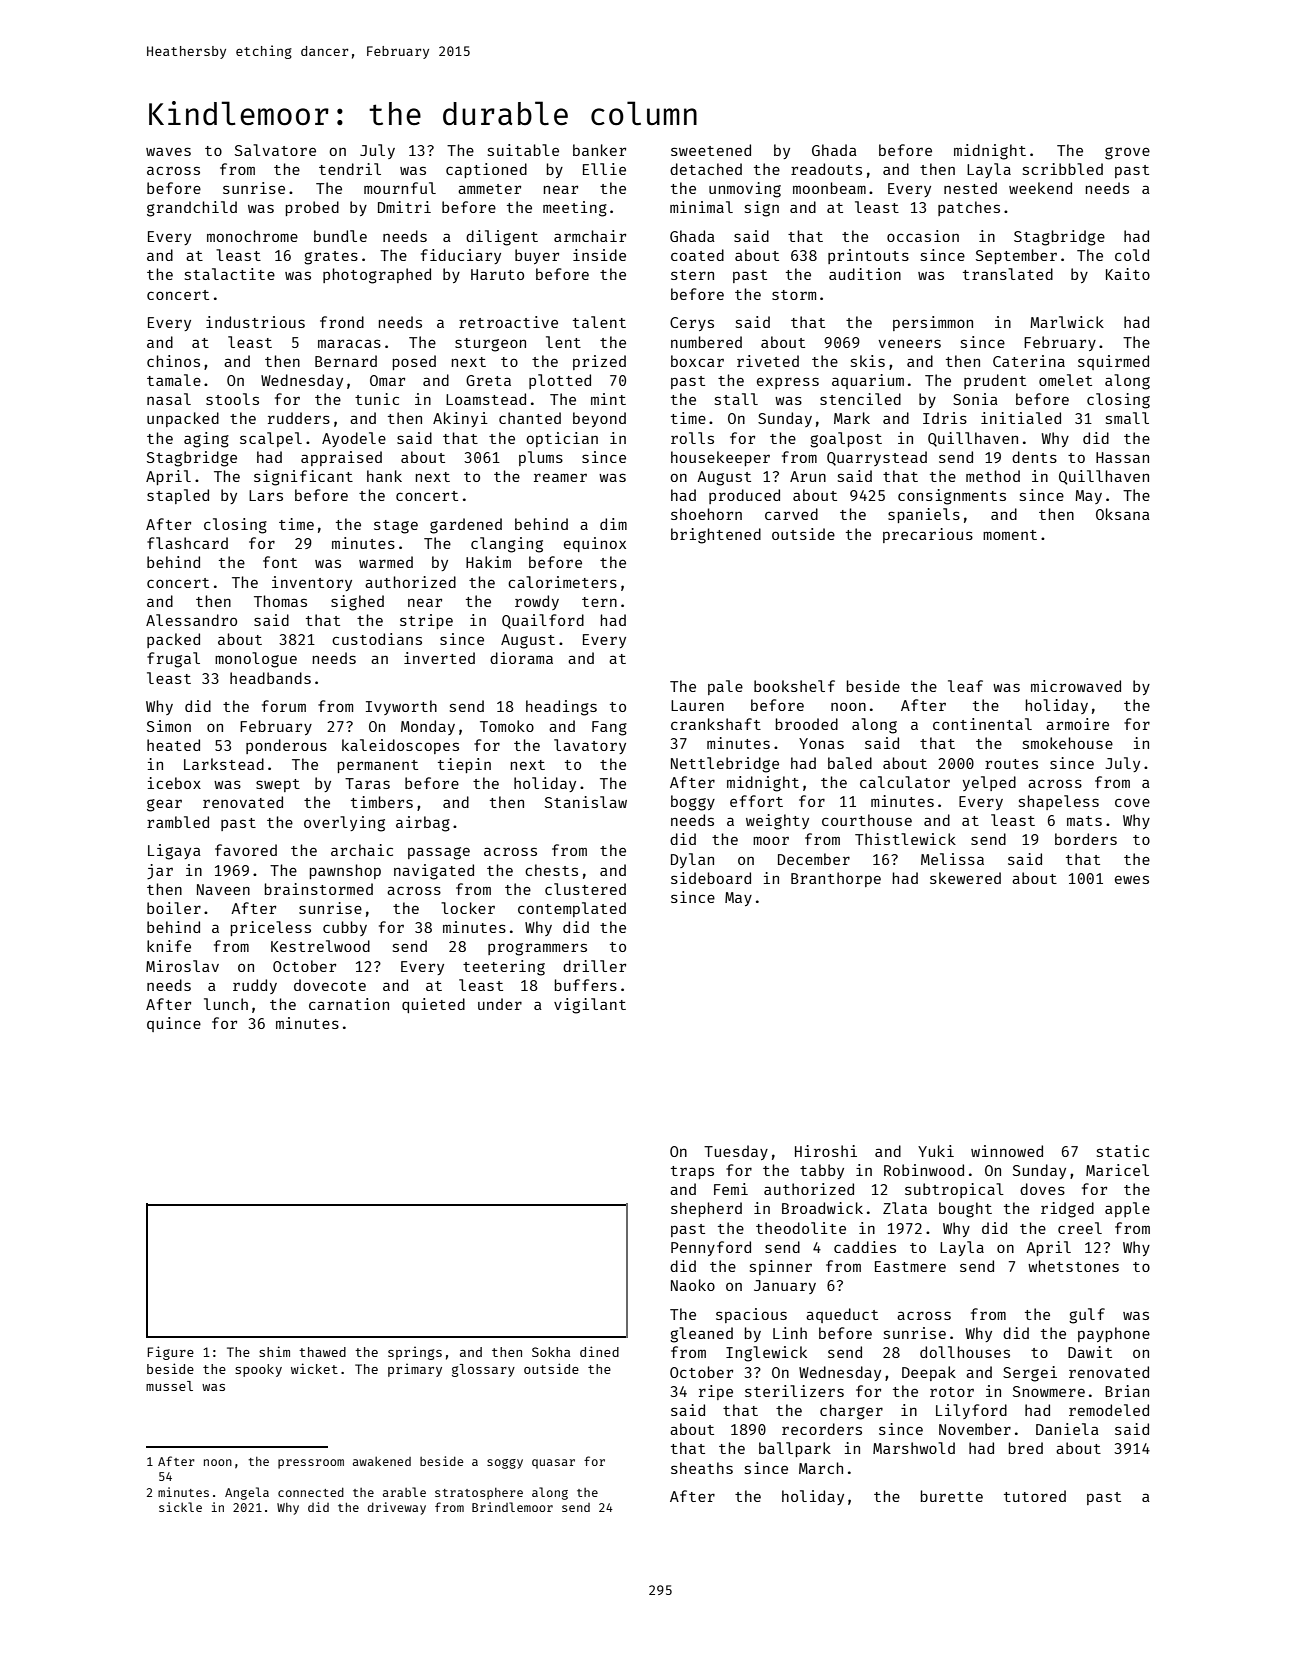 This screenshot has width=1297, height=1678. Describe the element at coordinates (852, 418) in the screenshot. I see `Mark` at that location.
